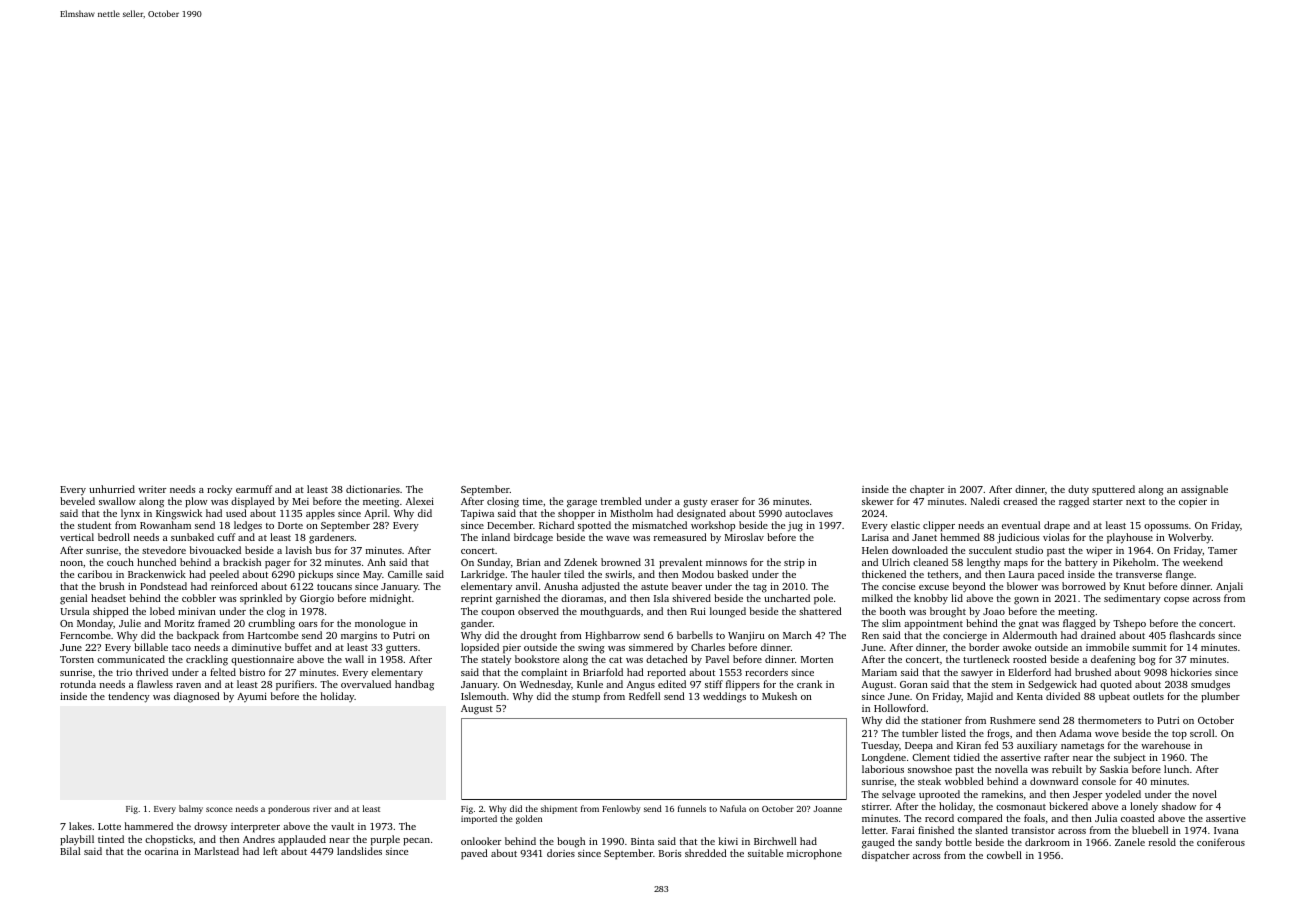 The width and height of the image is (1308, 924). I want to click on Sedgewick, so click(1052, 685).
